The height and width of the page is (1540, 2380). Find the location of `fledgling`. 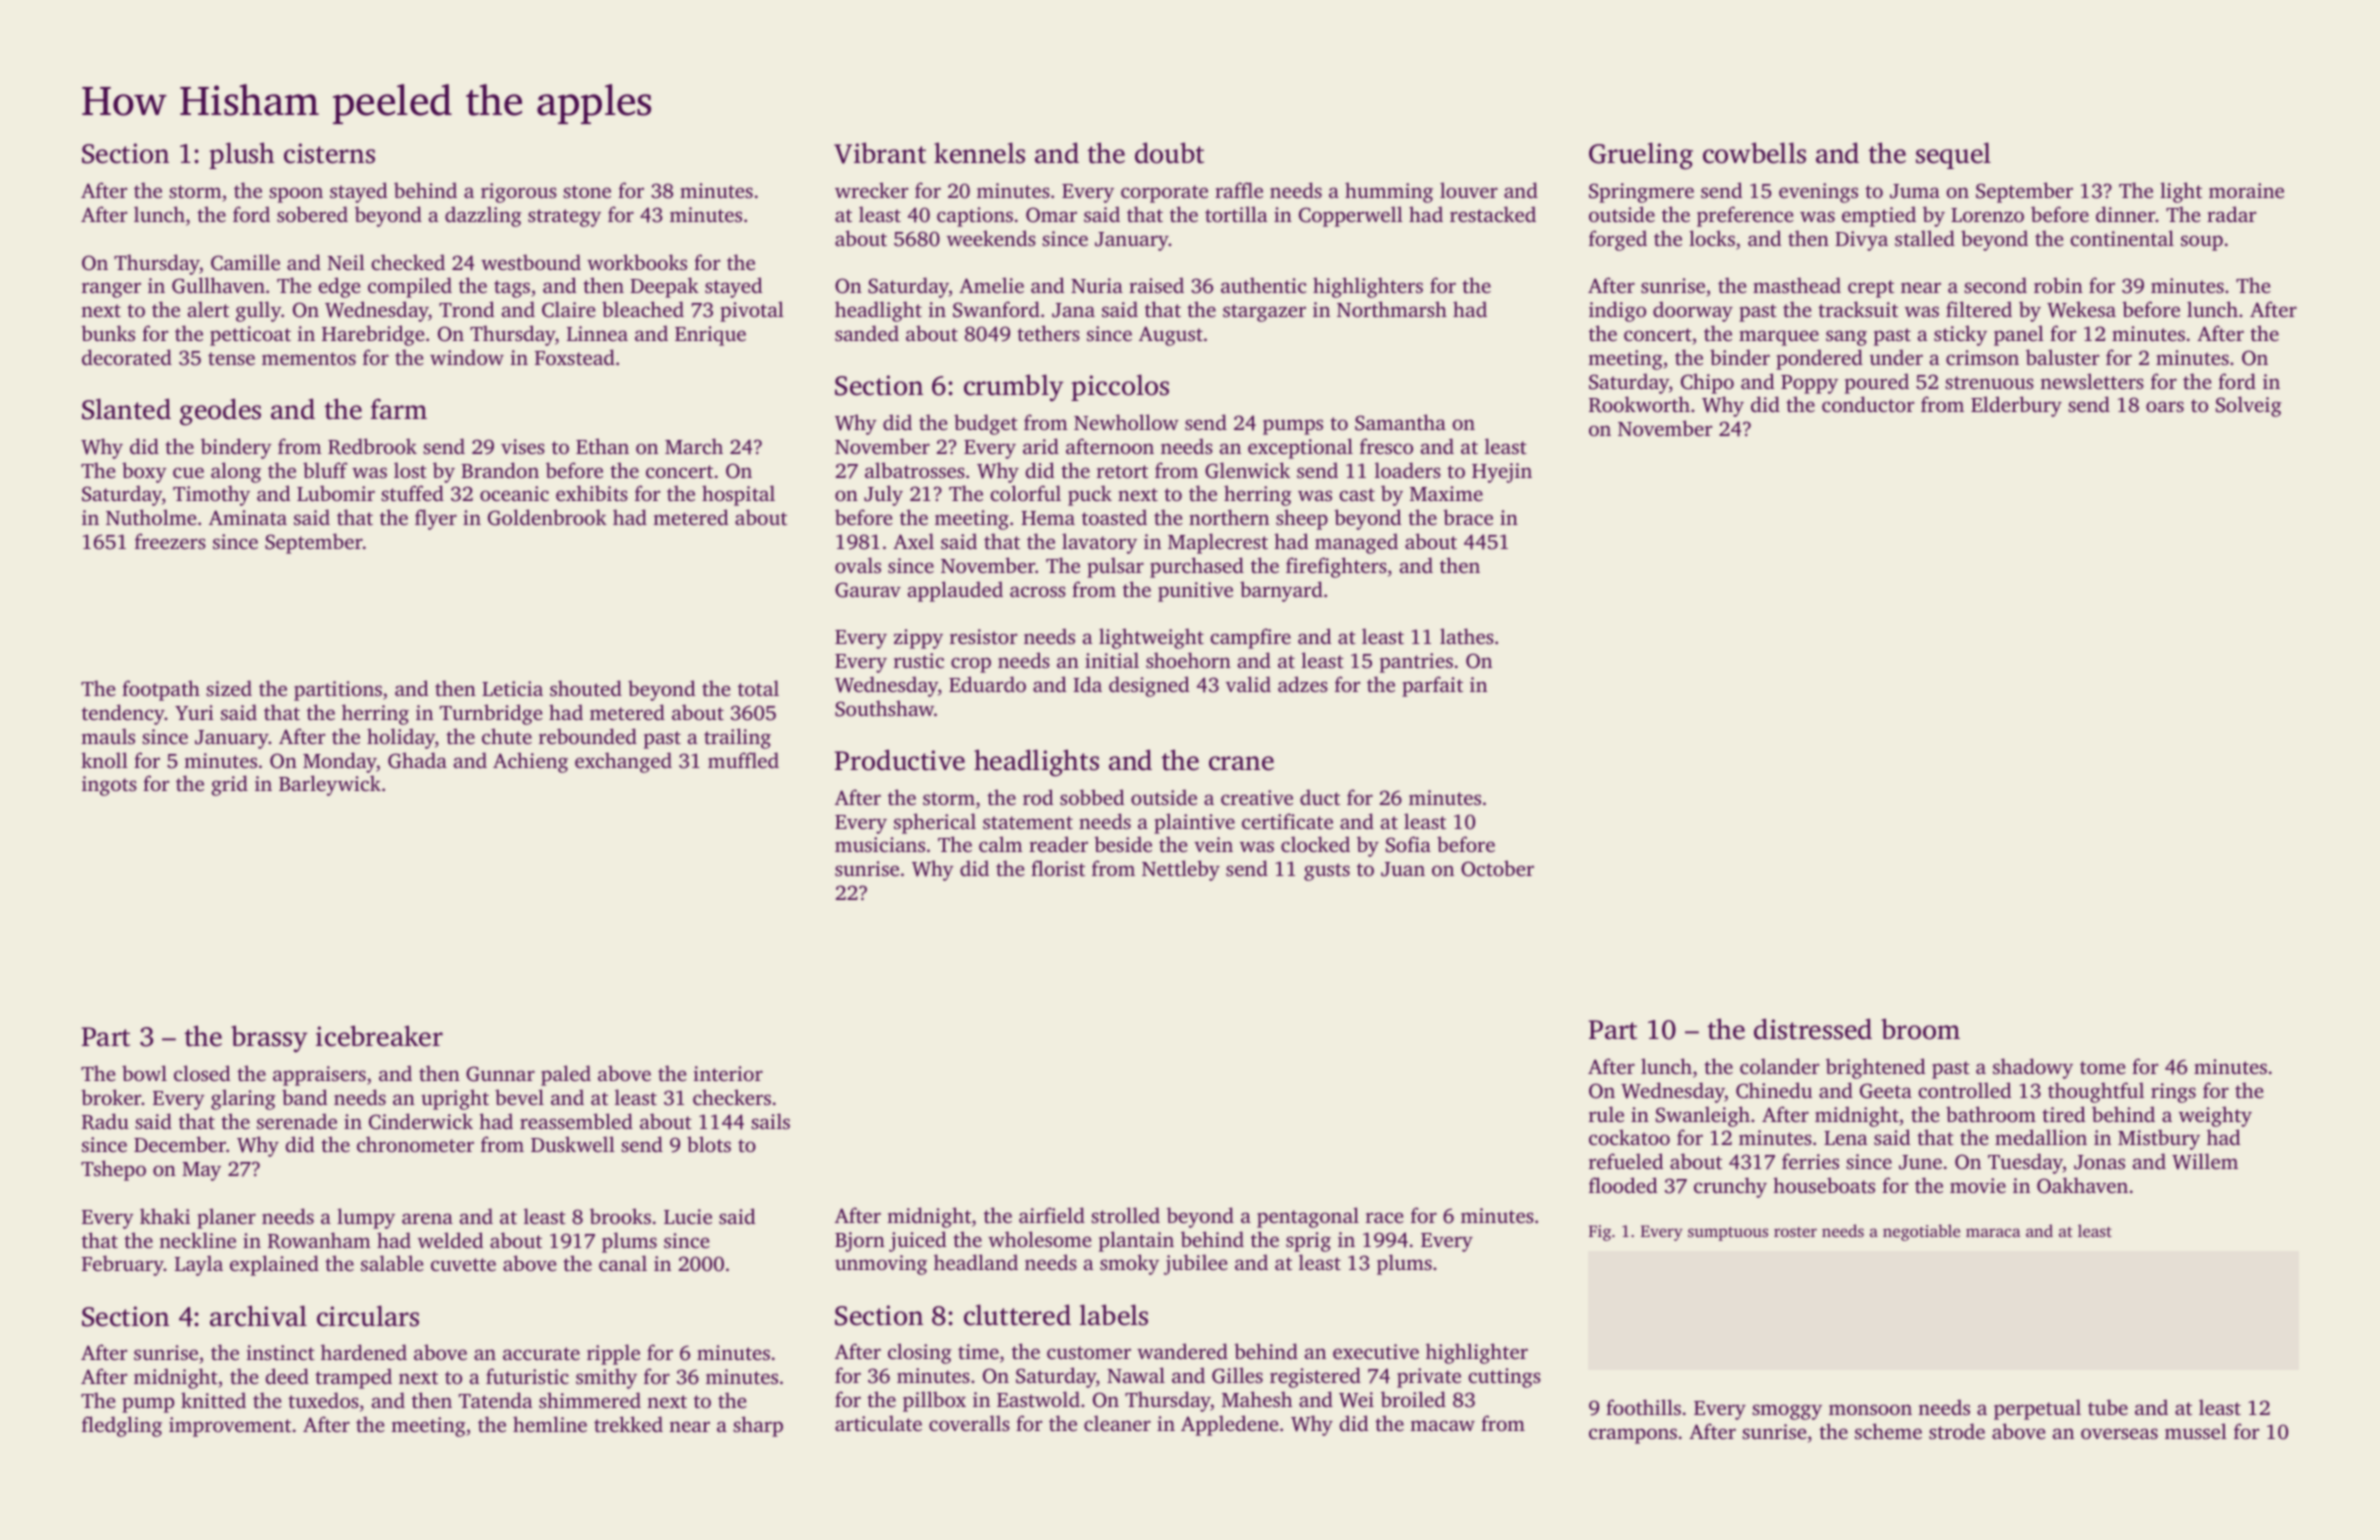

fledgling is located at coordinates (122, 1426).
